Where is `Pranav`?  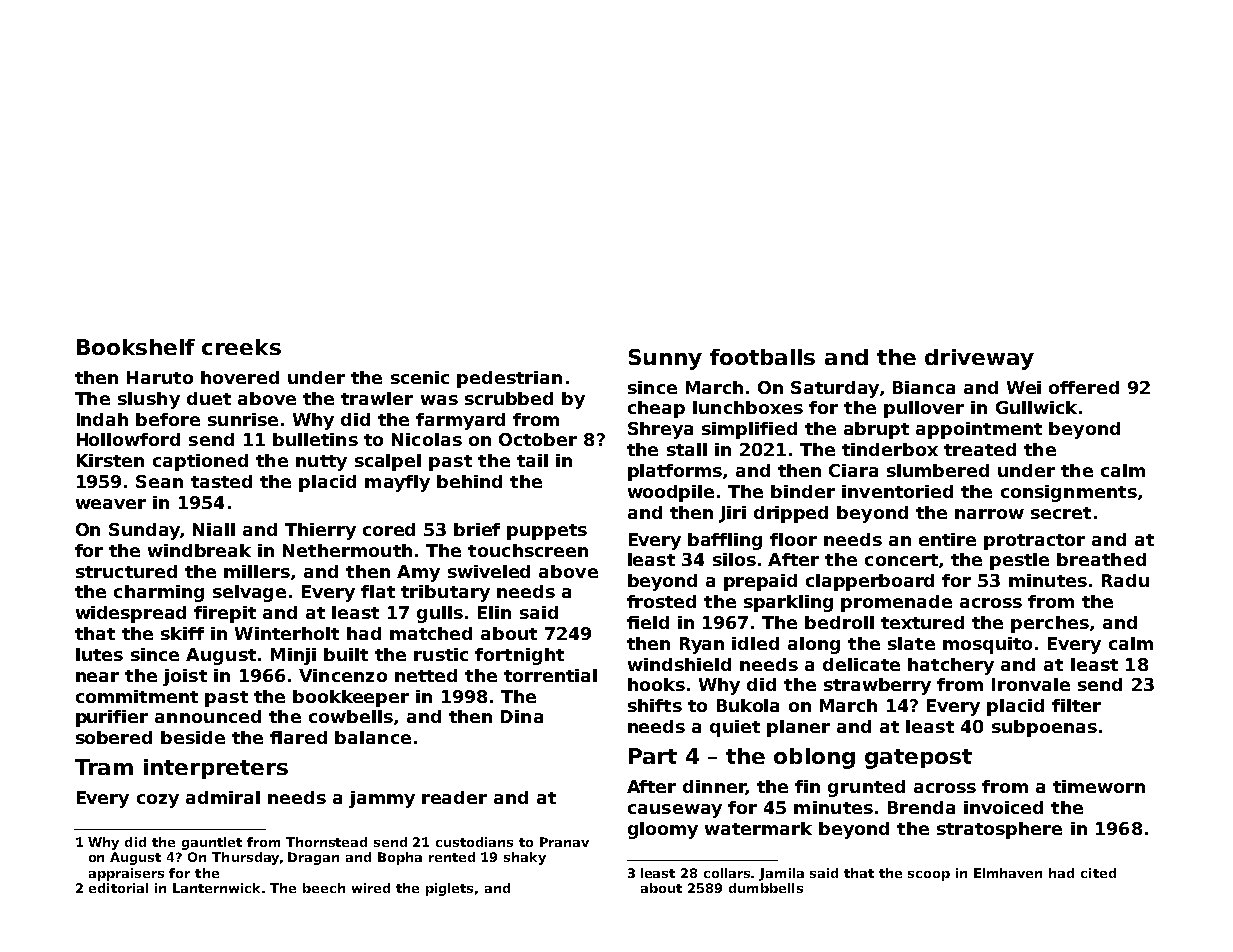
Pranav is located at coordinates (564, 842).
